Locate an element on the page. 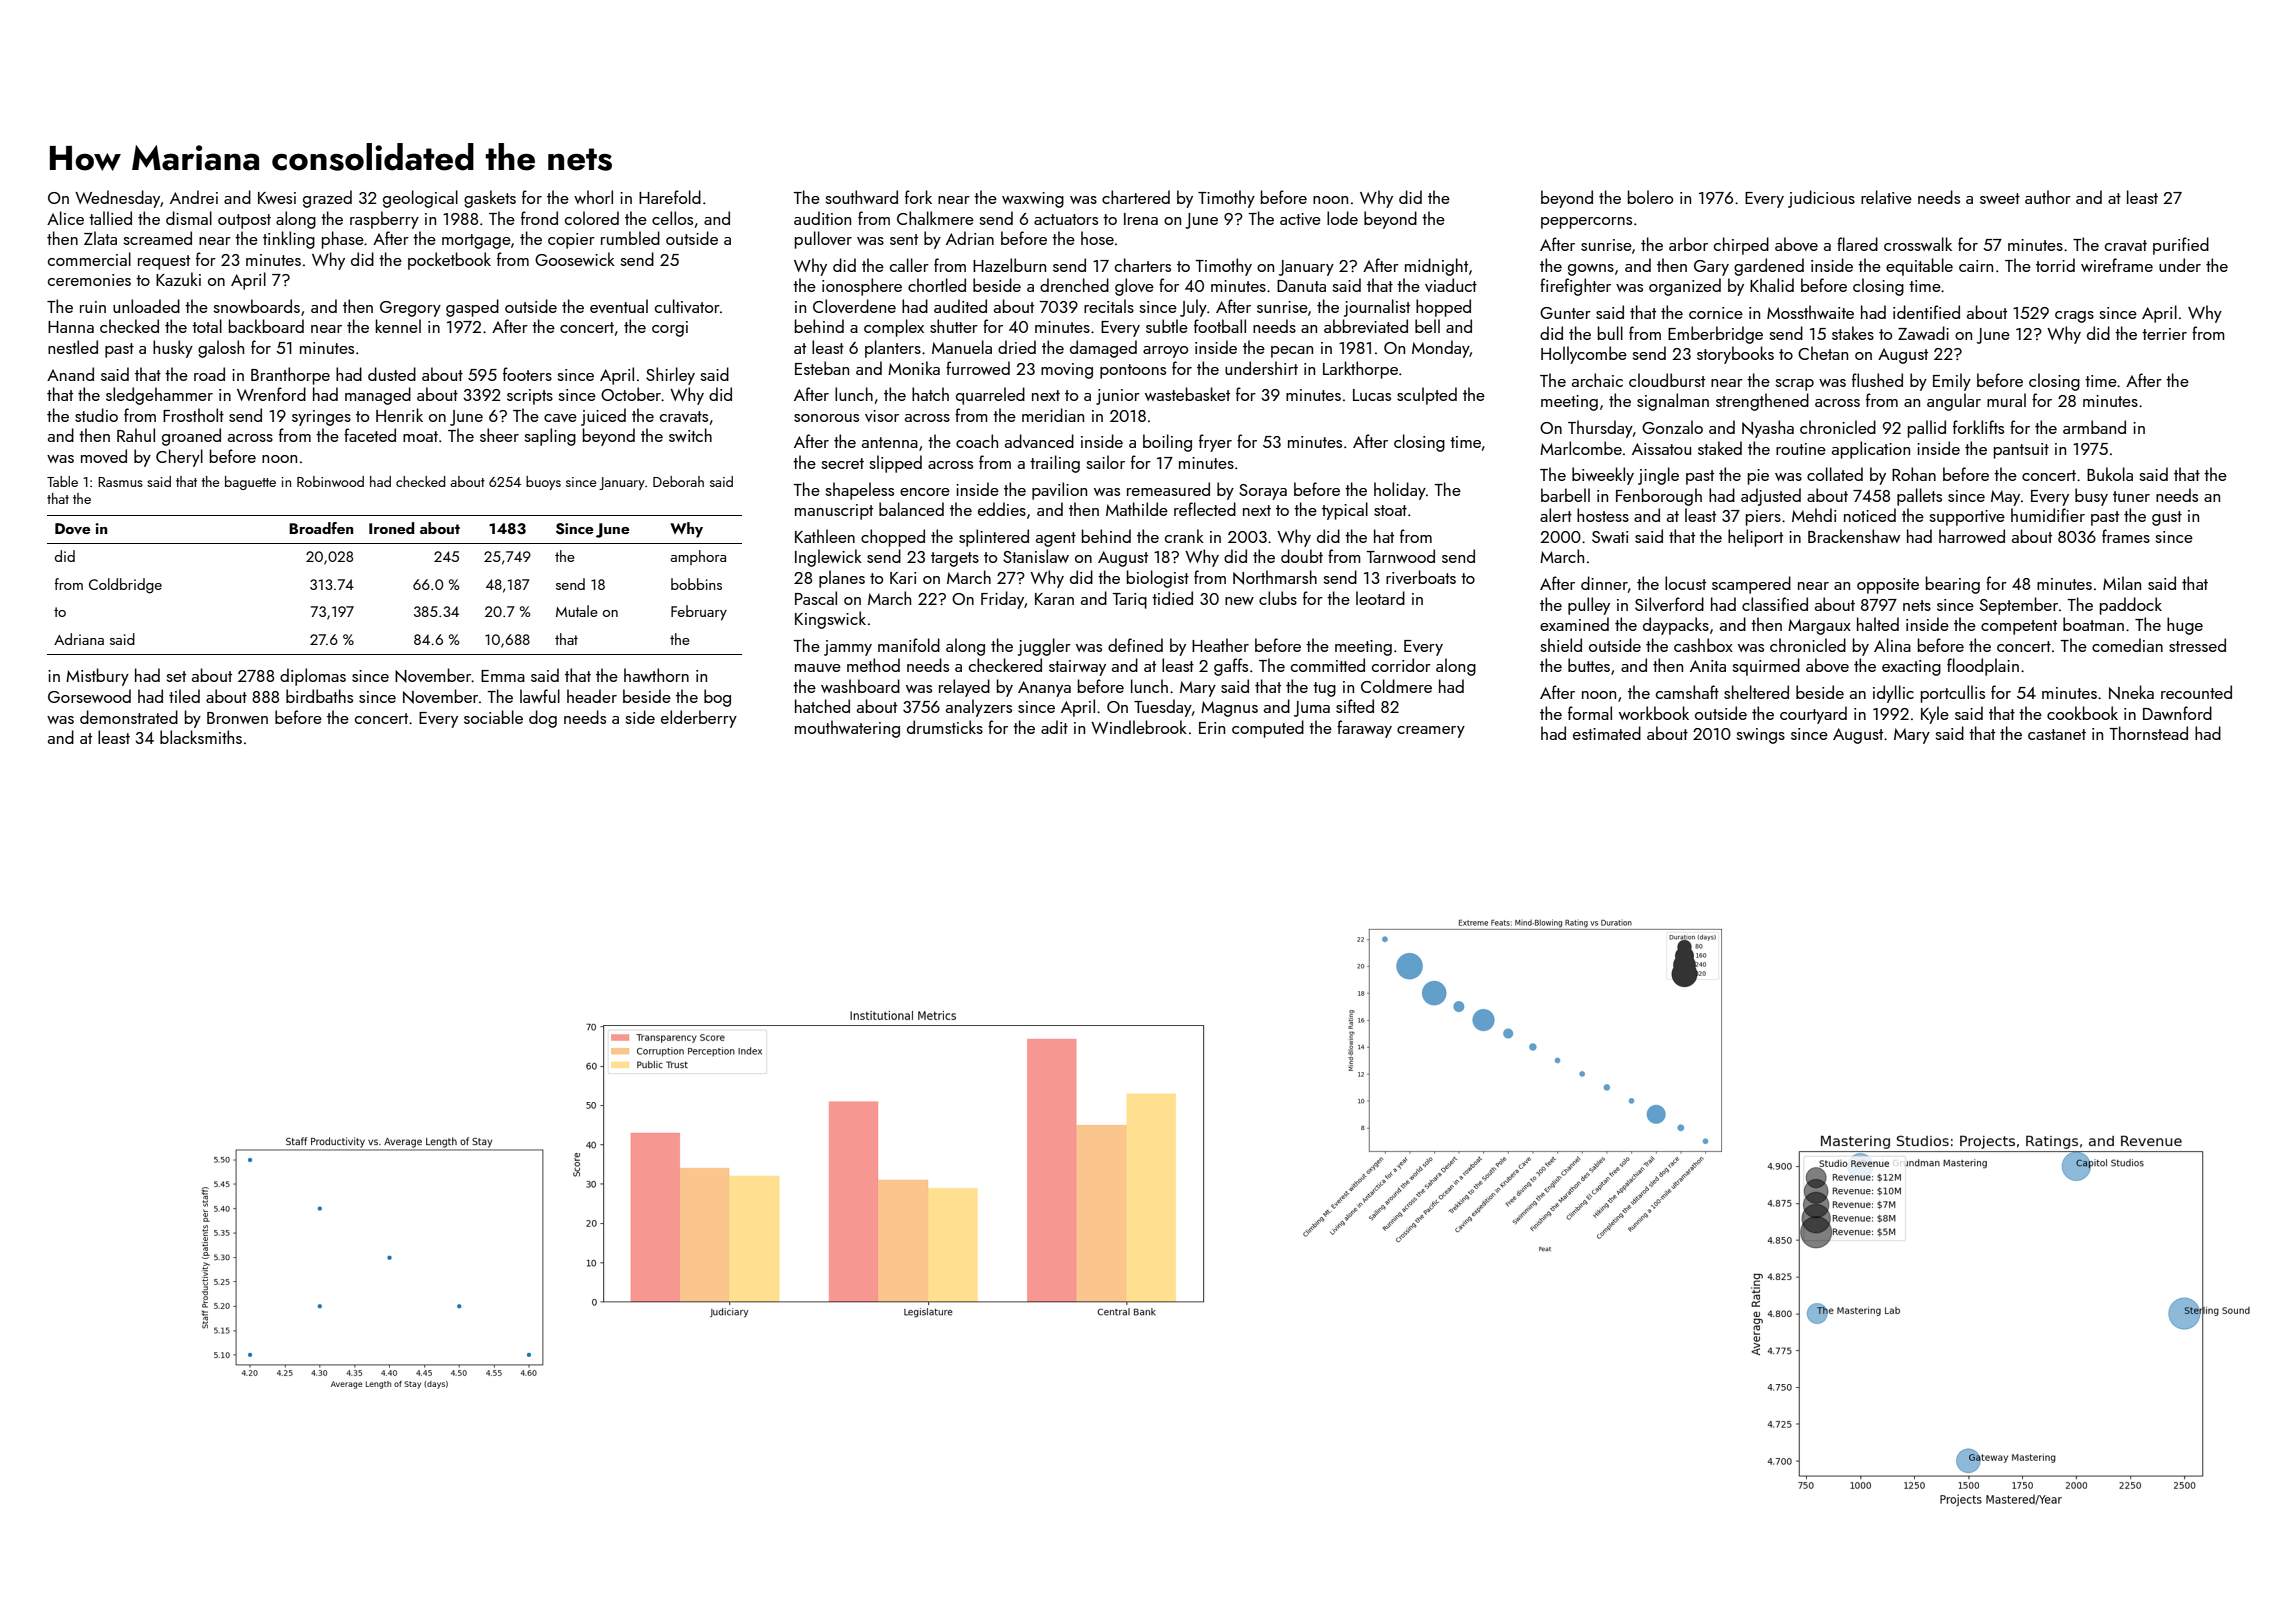 This image has width=2282, height=1614. Andrei is located at coordinates (194, 197).
